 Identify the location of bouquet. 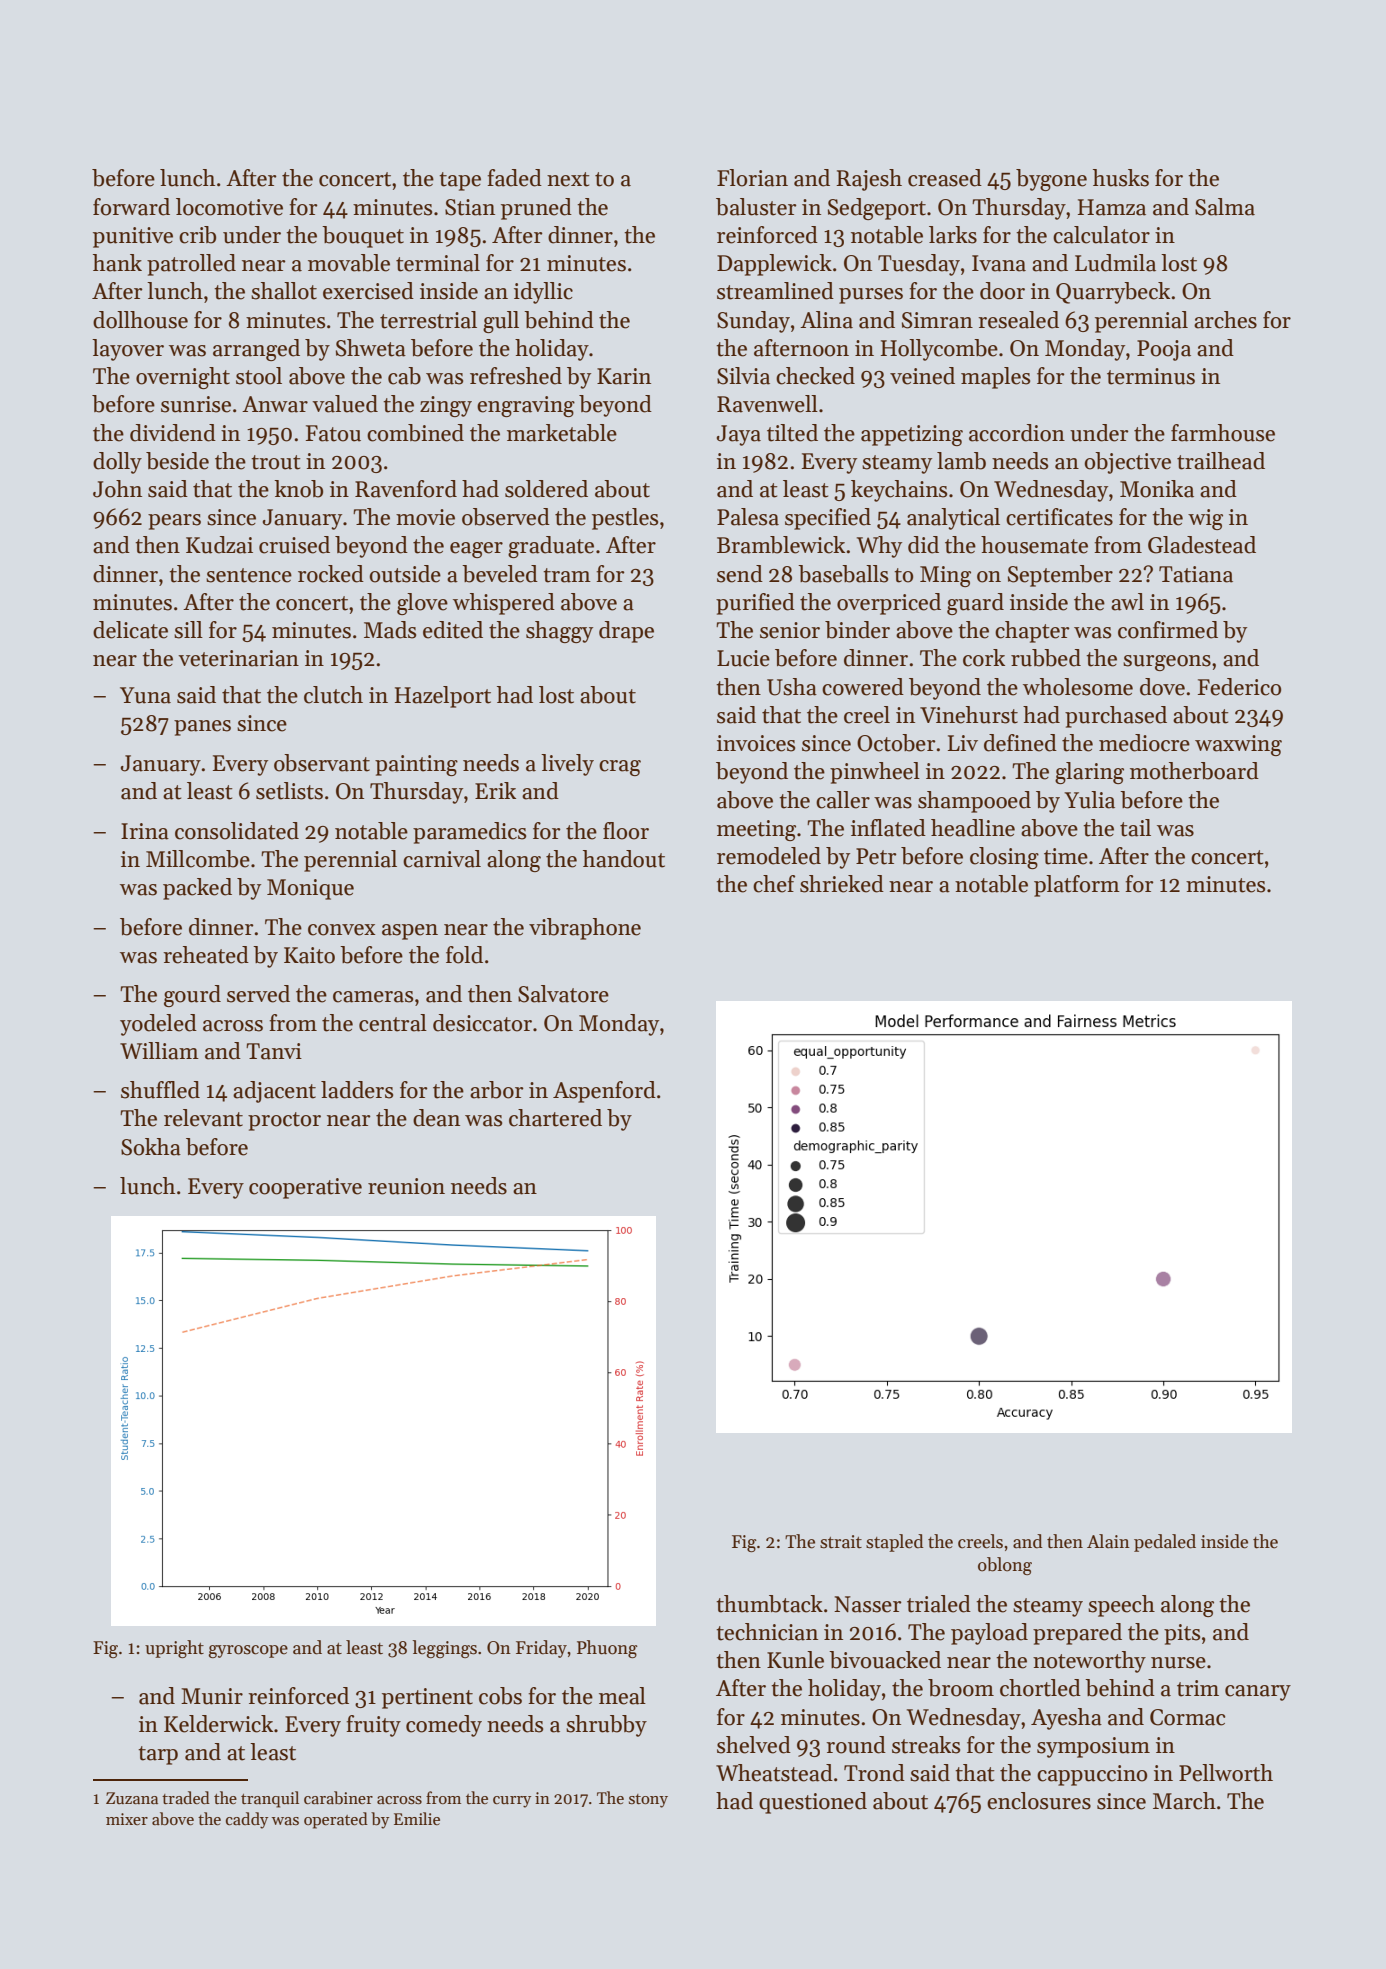
(363, 237).
